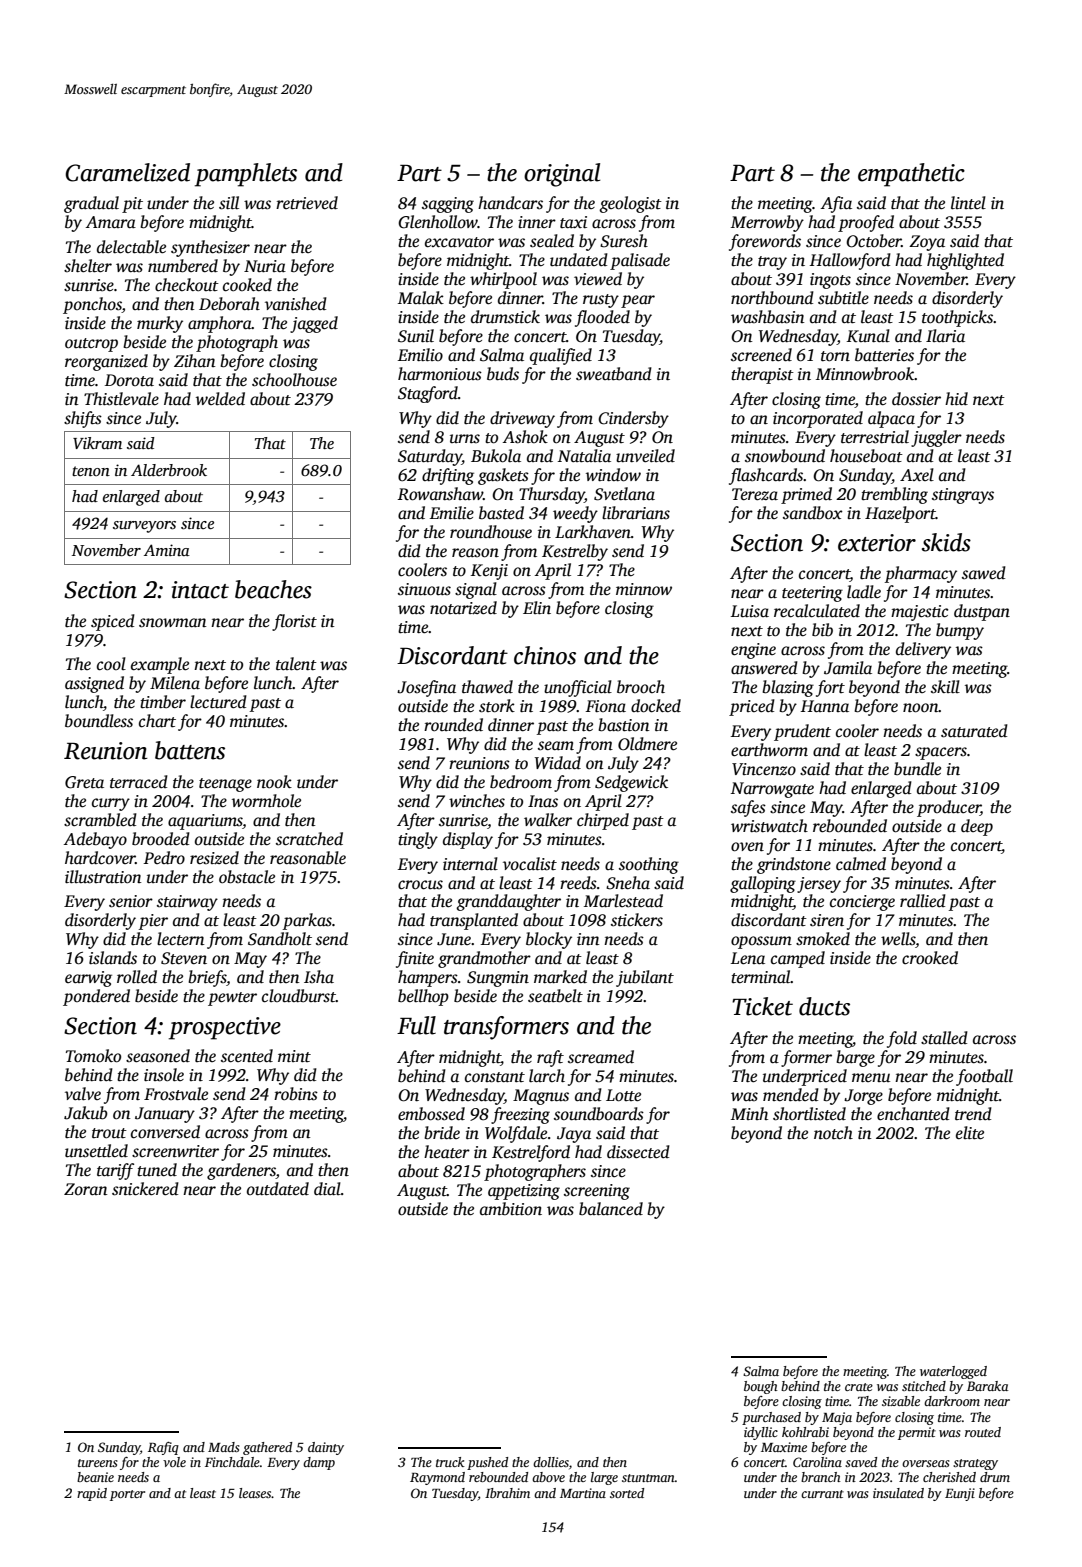  What do you see at coordinates (627, 1493) in the page?
I see `sorted` at bounding box center [627, 1493].
